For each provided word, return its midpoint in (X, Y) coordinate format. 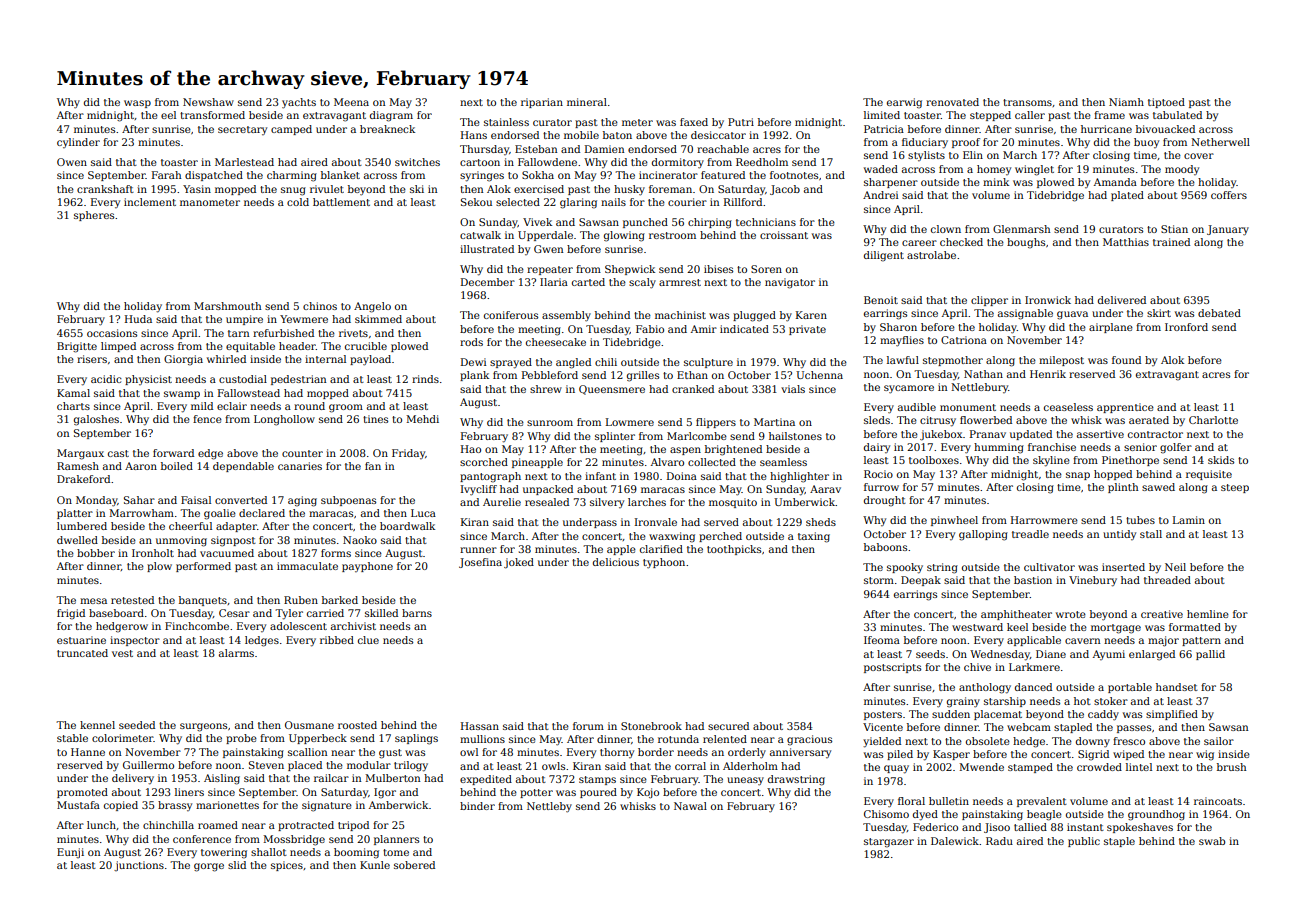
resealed (547, 502)
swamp (182, 395)
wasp (137, 104)
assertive (1100, 434)
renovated (952, 102)
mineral (587, 102)
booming (356, 853)
